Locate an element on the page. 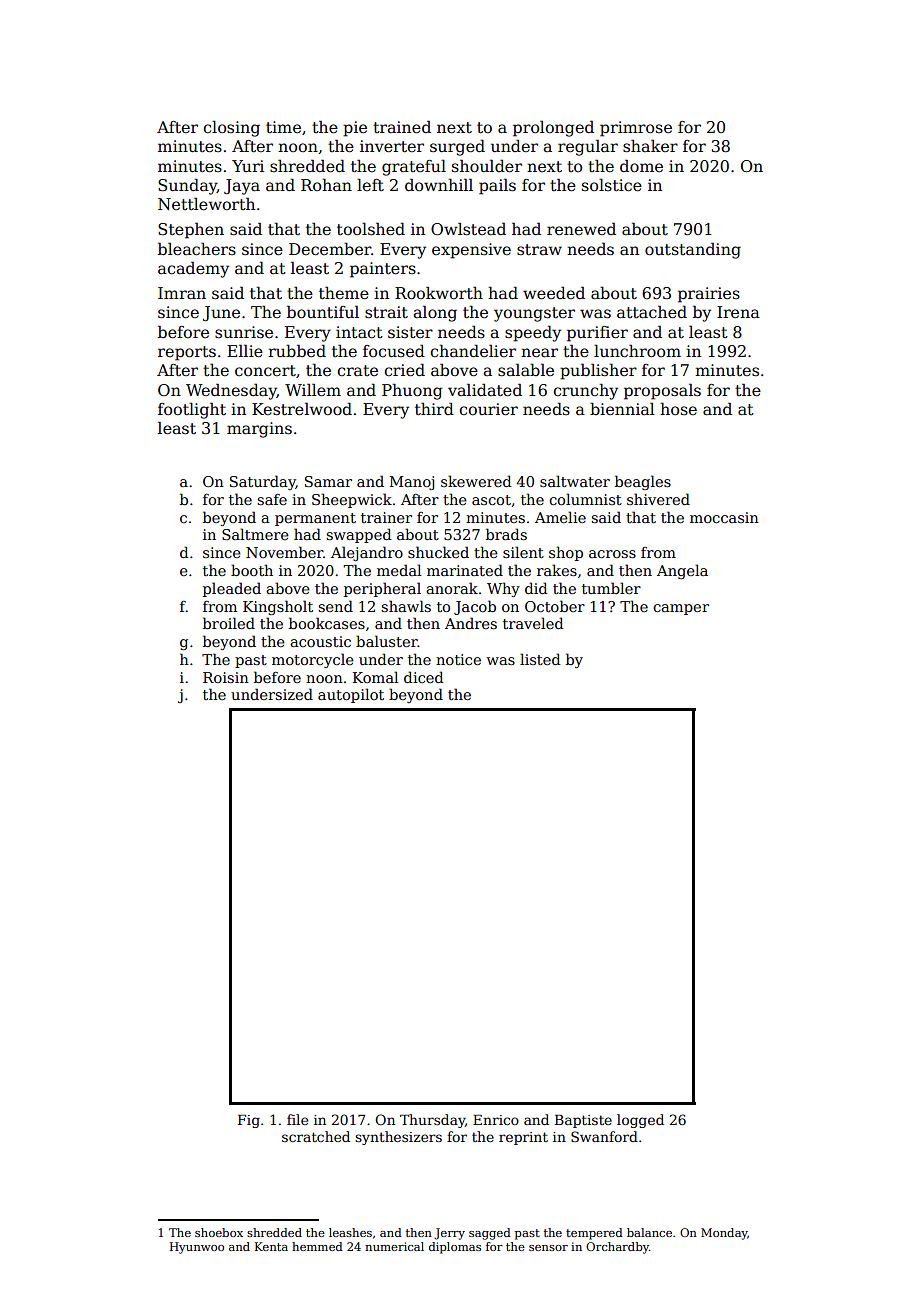 Image resolution: width=924 pixels, height=1311 pixels. weeded is located at coordinates (554, 293).
